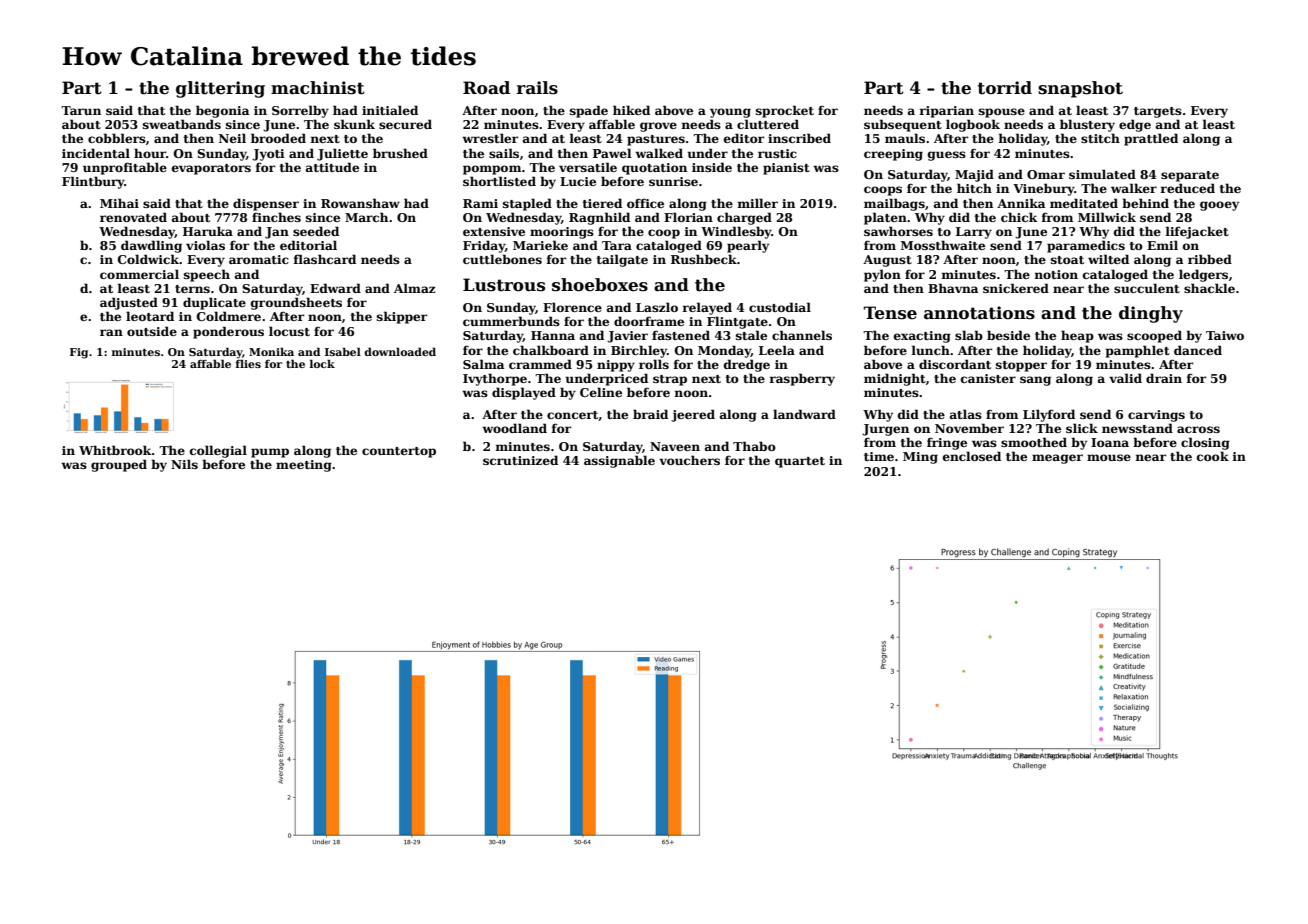 The height and width of the page is (924, 1308). What do you see at coordinates (802, 379) in the page?
I see `raspberry` at bounding box center [802, 379].
